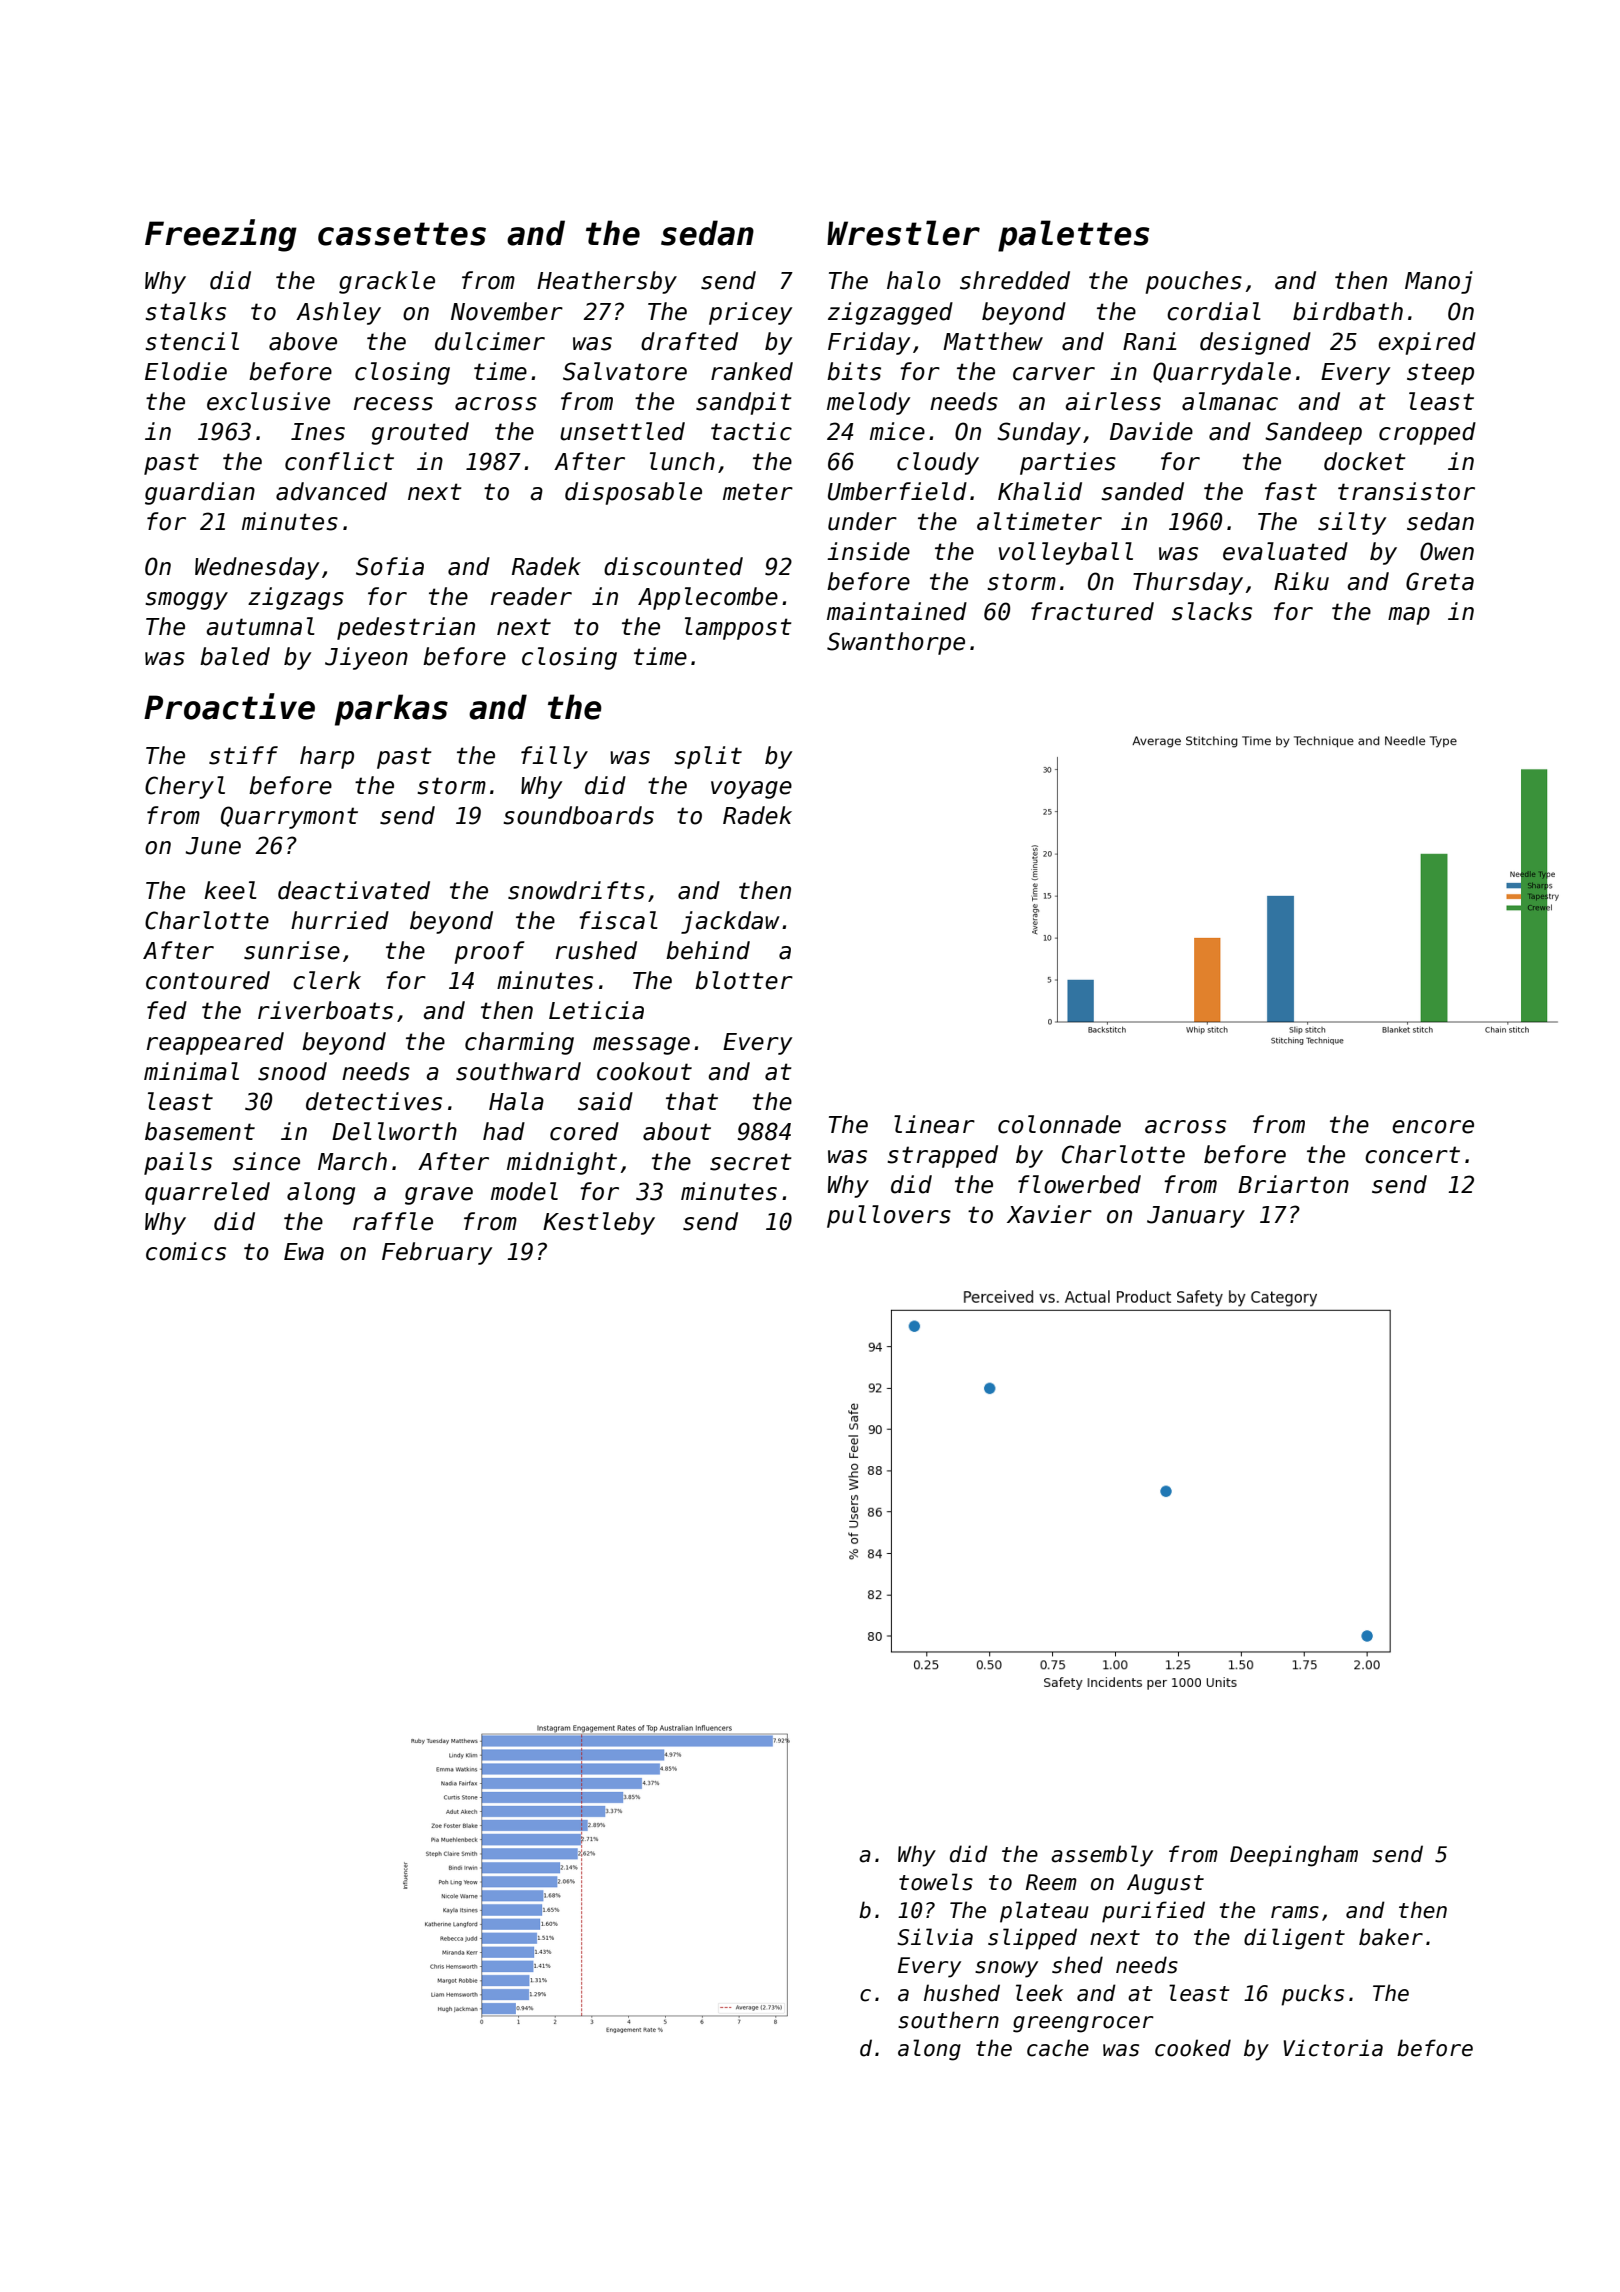 The height and width of the document is (2292, 1620). Describe the element at coordinates (1074, 236) in the document. I see `palettes` at that location.
